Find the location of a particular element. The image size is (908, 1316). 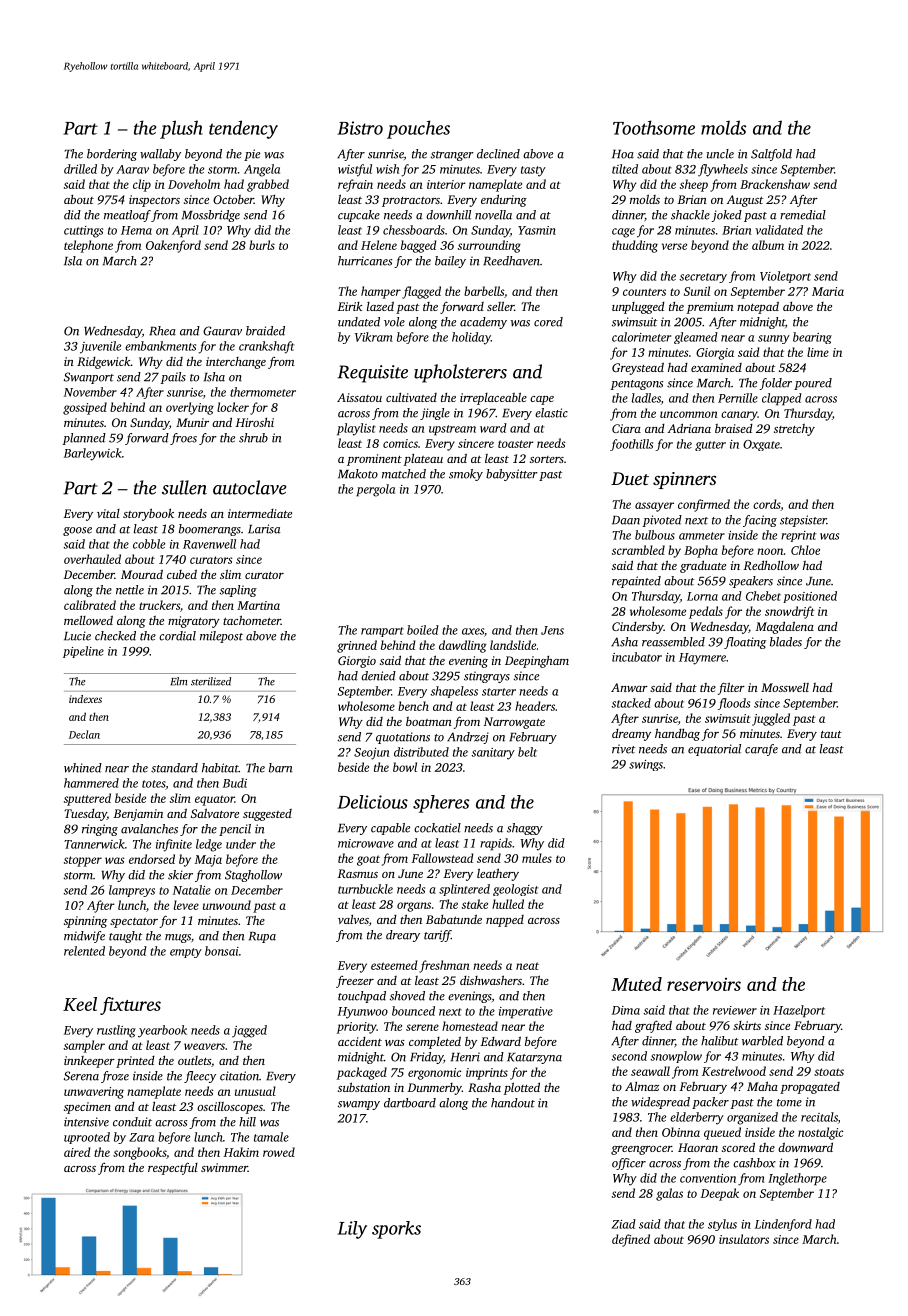

upholsterers is located at coordinates (460, 373).
